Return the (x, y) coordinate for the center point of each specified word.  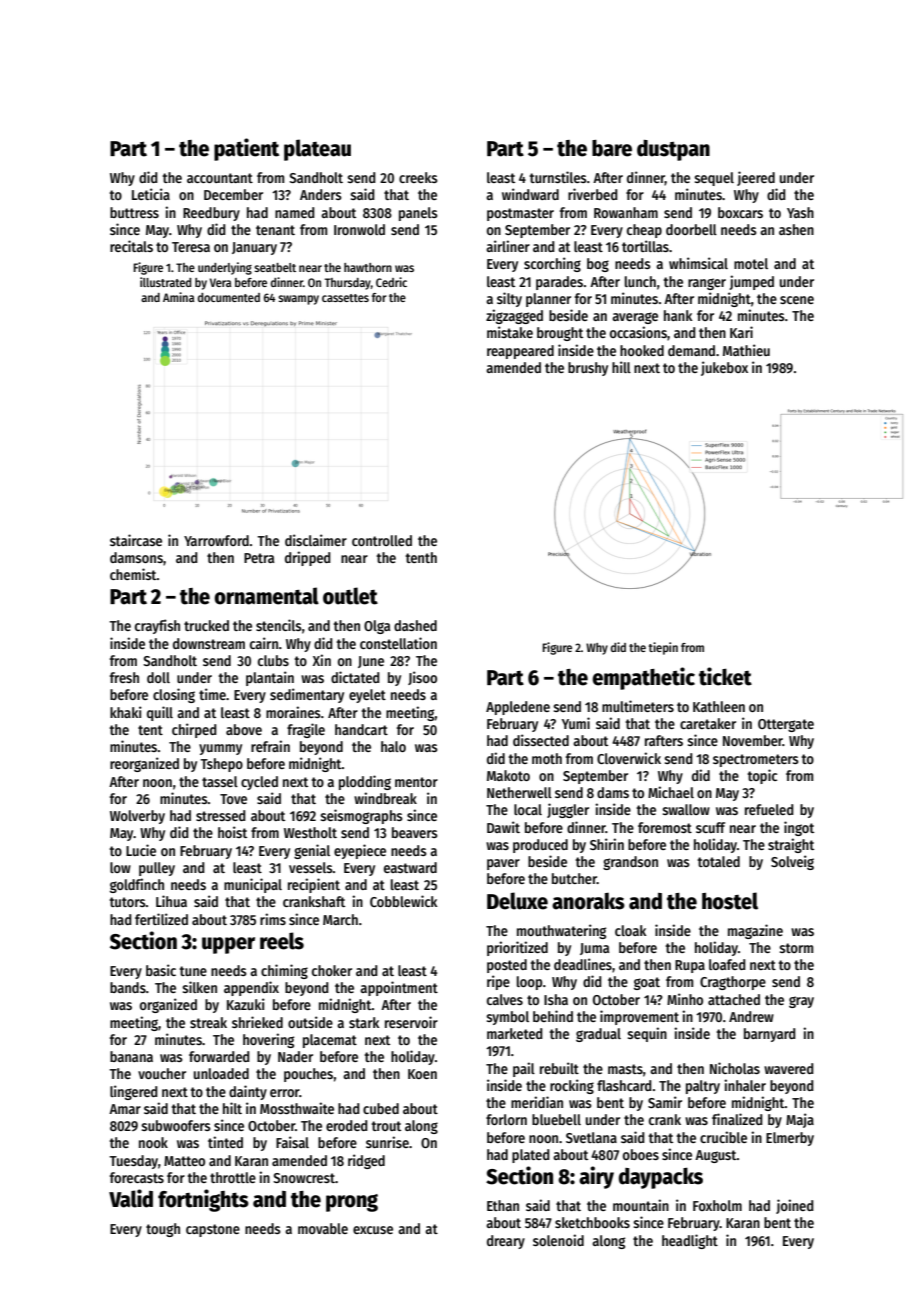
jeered (756, 178)
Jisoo (422, 678)
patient (246, 149)
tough (163, 1230)
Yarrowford (216, 540)
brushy (588, 369)
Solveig (792, 862)
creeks (418, 177)
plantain (270, 678)
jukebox (724, 368)
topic (762, 776)
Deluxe (517, 901)
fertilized (161, 919)
